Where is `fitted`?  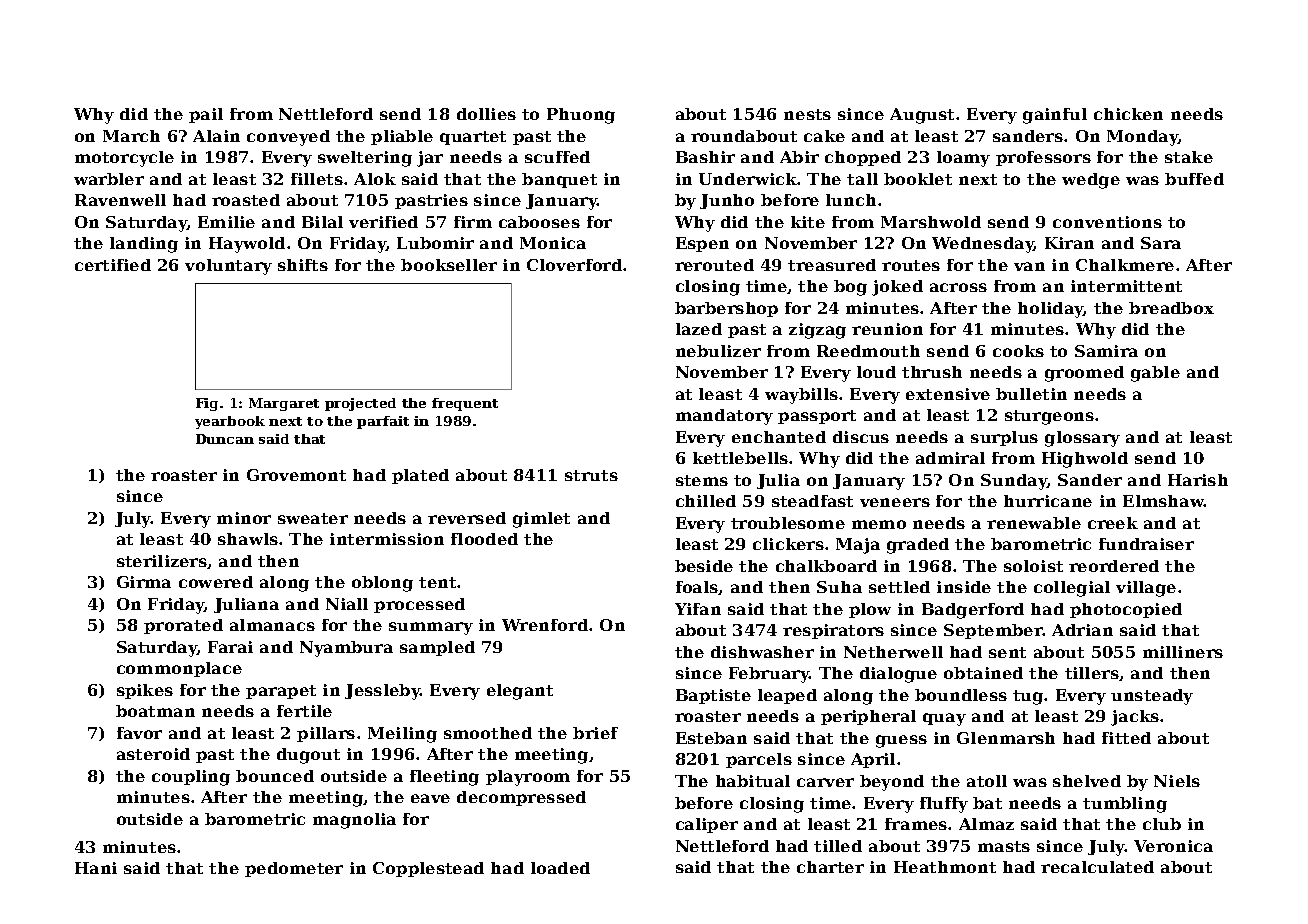
fitted is located at coordinates (1126, 738).
